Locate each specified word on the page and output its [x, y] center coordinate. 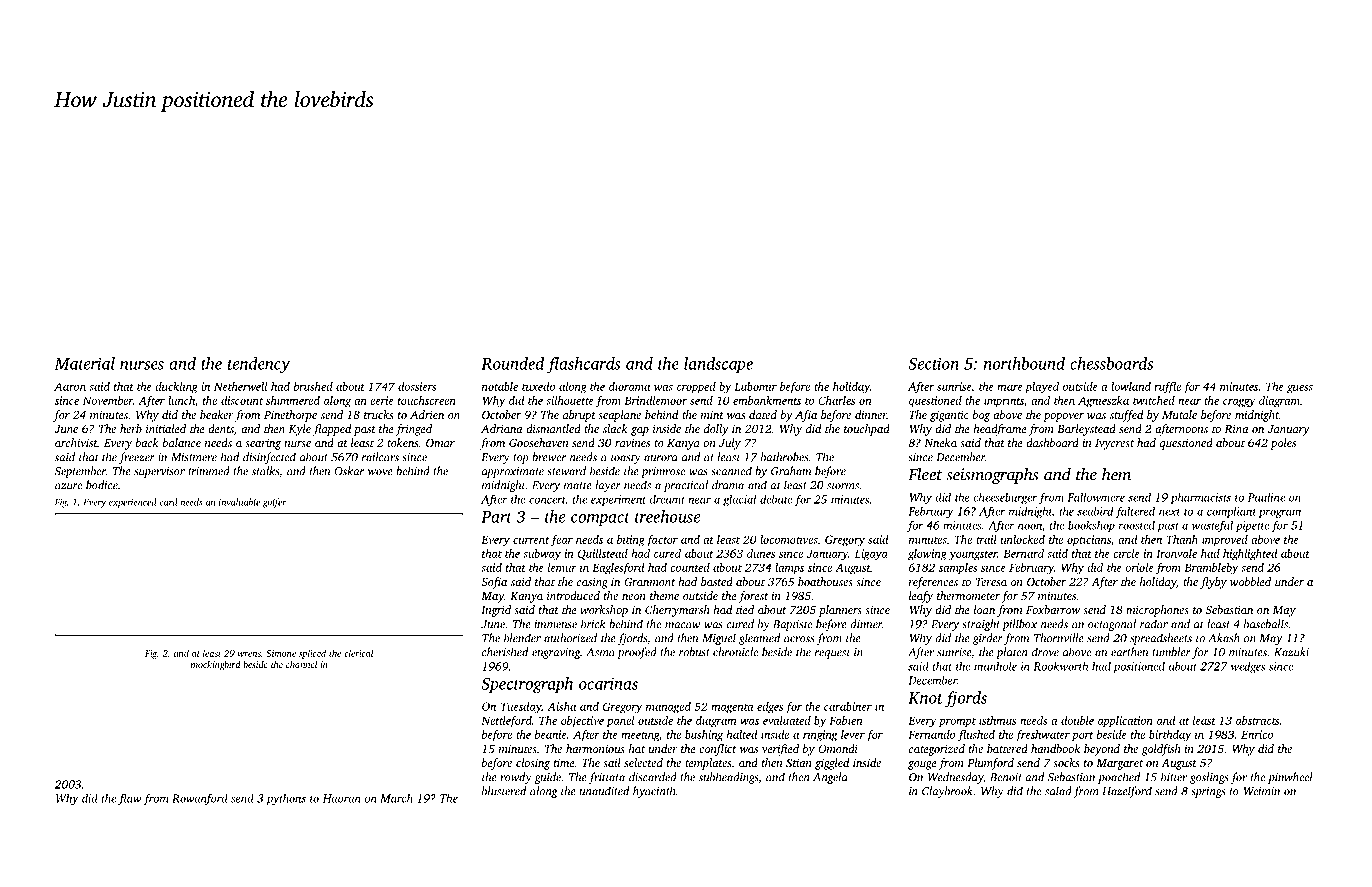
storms [843, 486]
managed [668, 708]
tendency [259, 365]
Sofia [494, 583]
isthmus [997, 720]
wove [380, 472]
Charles [836, 400]
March [396, 798]
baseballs [1266, 624]
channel [301, 664]
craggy [1239, 403]
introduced [573, 595]
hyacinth [654, 792]
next [1170, 512]
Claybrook [947, 792]
